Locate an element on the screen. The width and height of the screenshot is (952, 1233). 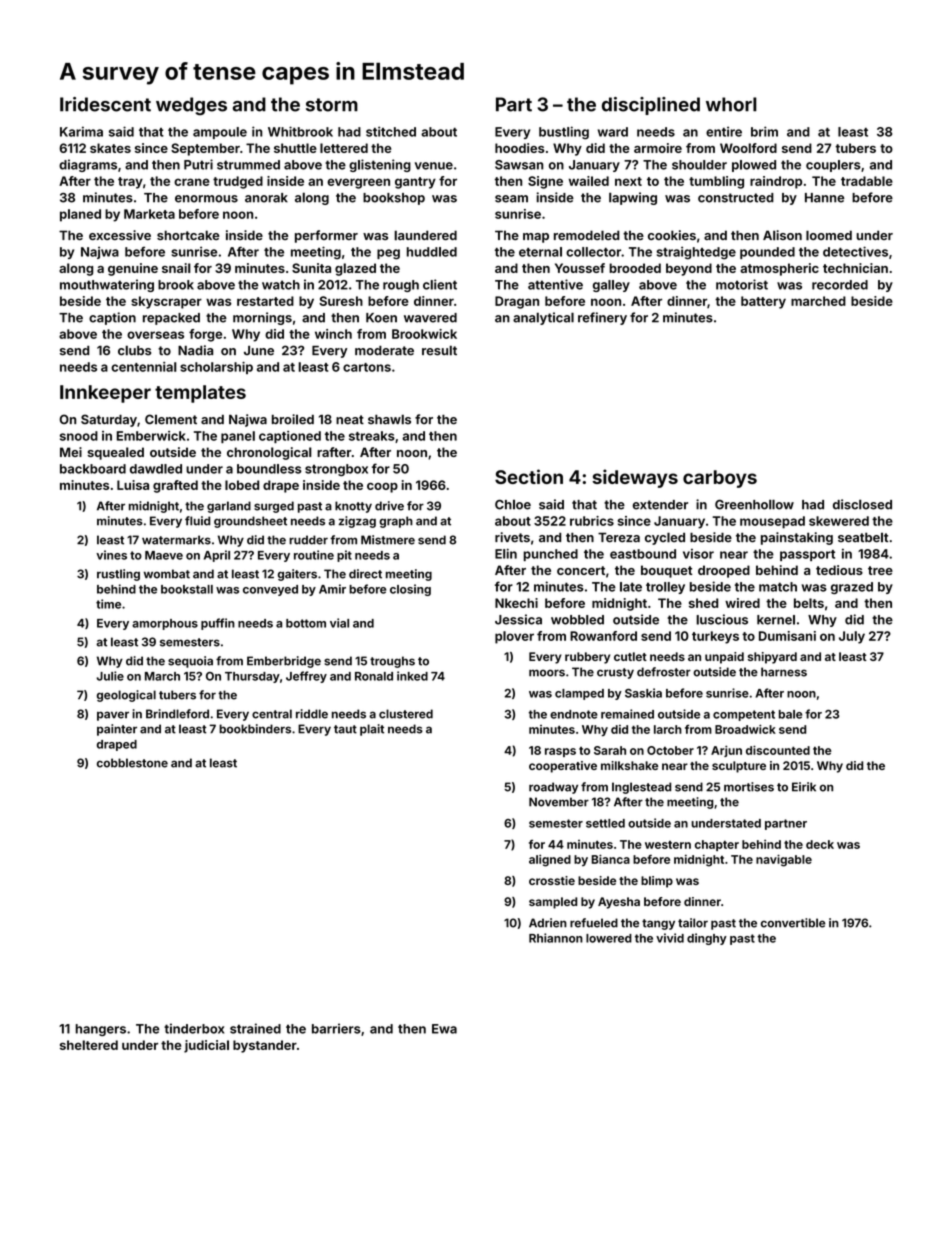
mouthwatering is located at coordinates (107, 285).
